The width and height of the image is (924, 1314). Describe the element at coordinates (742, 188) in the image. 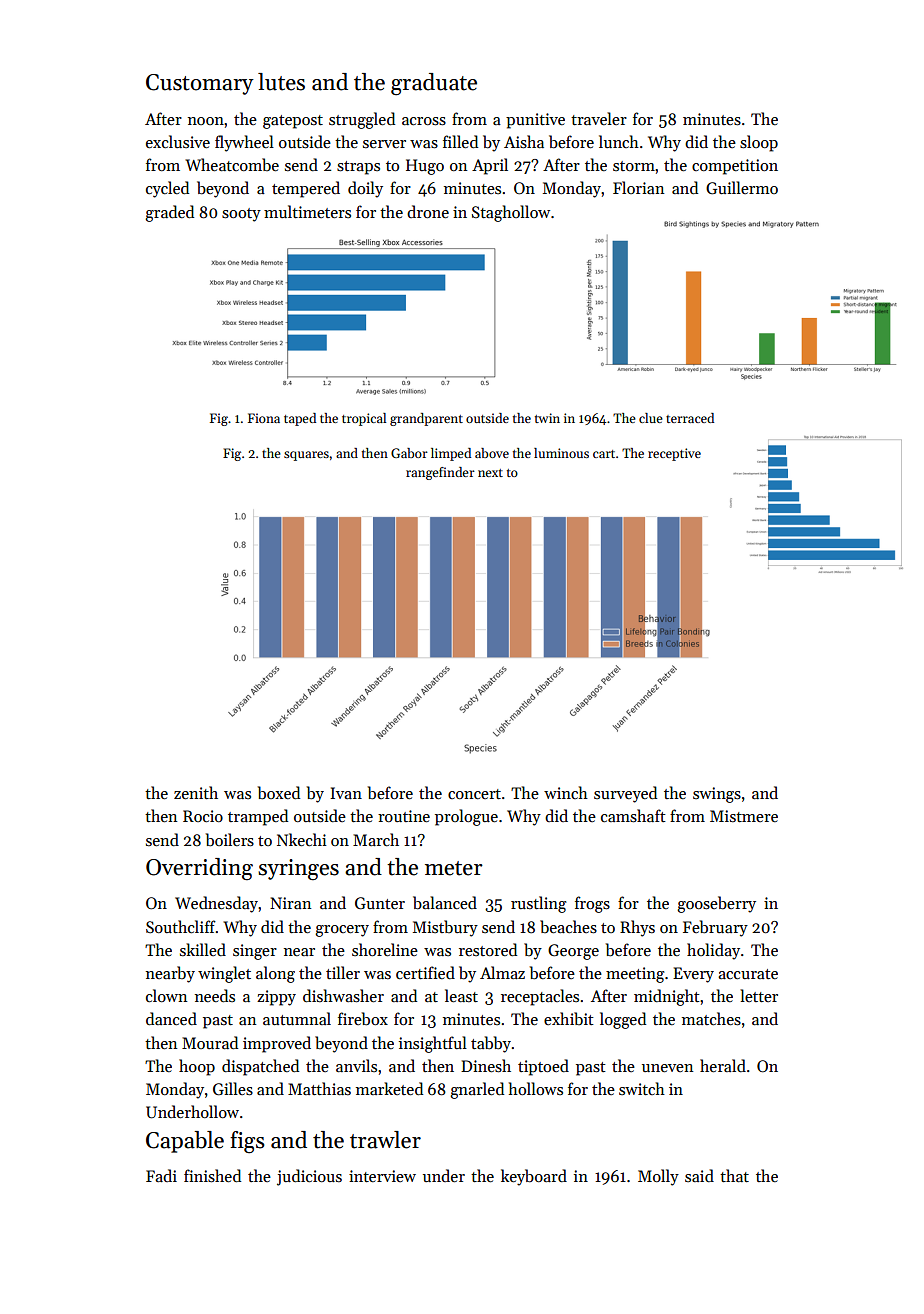

I see `Guillermo` at that location.
